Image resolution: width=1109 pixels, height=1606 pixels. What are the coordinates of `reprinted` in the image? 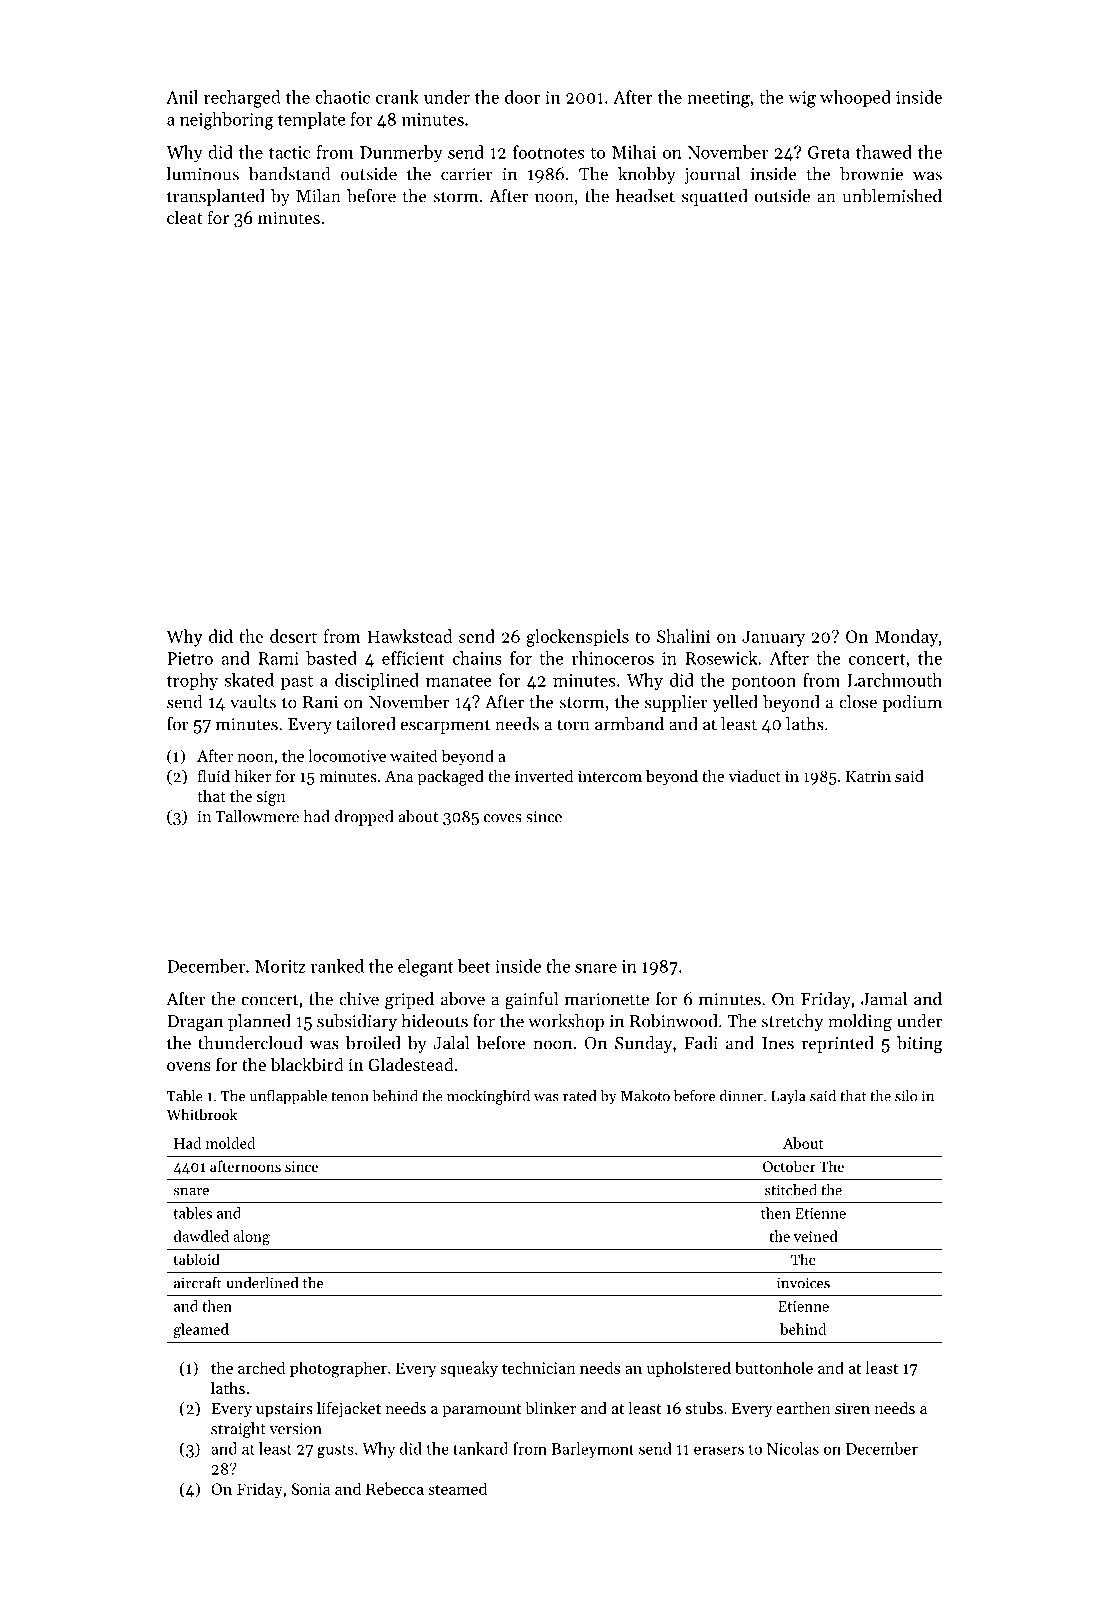 It's located at (838, 1044).
